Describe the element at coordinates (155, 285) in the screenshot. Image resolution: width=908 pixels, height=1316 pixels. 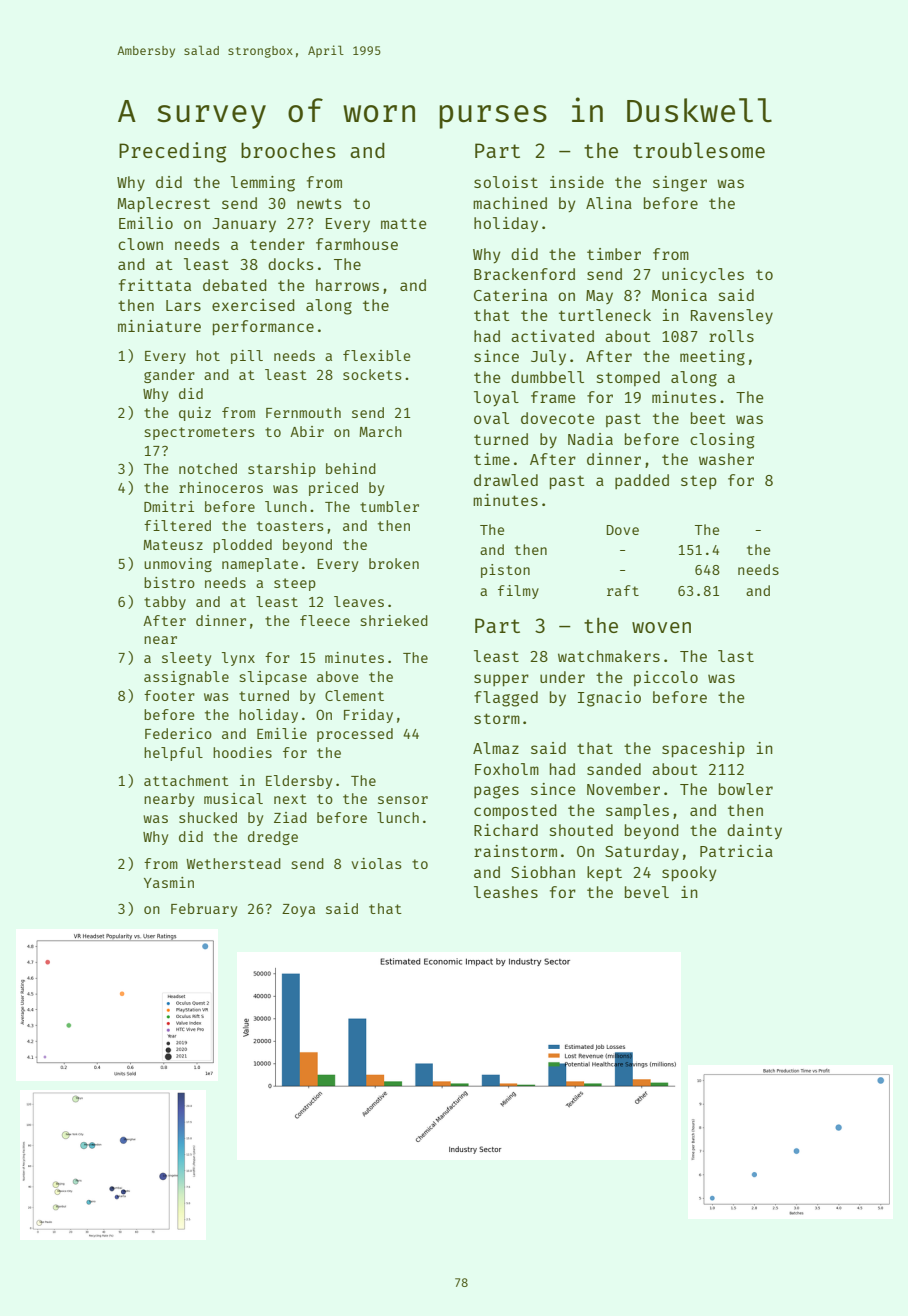
I see `frittata` at that location.
